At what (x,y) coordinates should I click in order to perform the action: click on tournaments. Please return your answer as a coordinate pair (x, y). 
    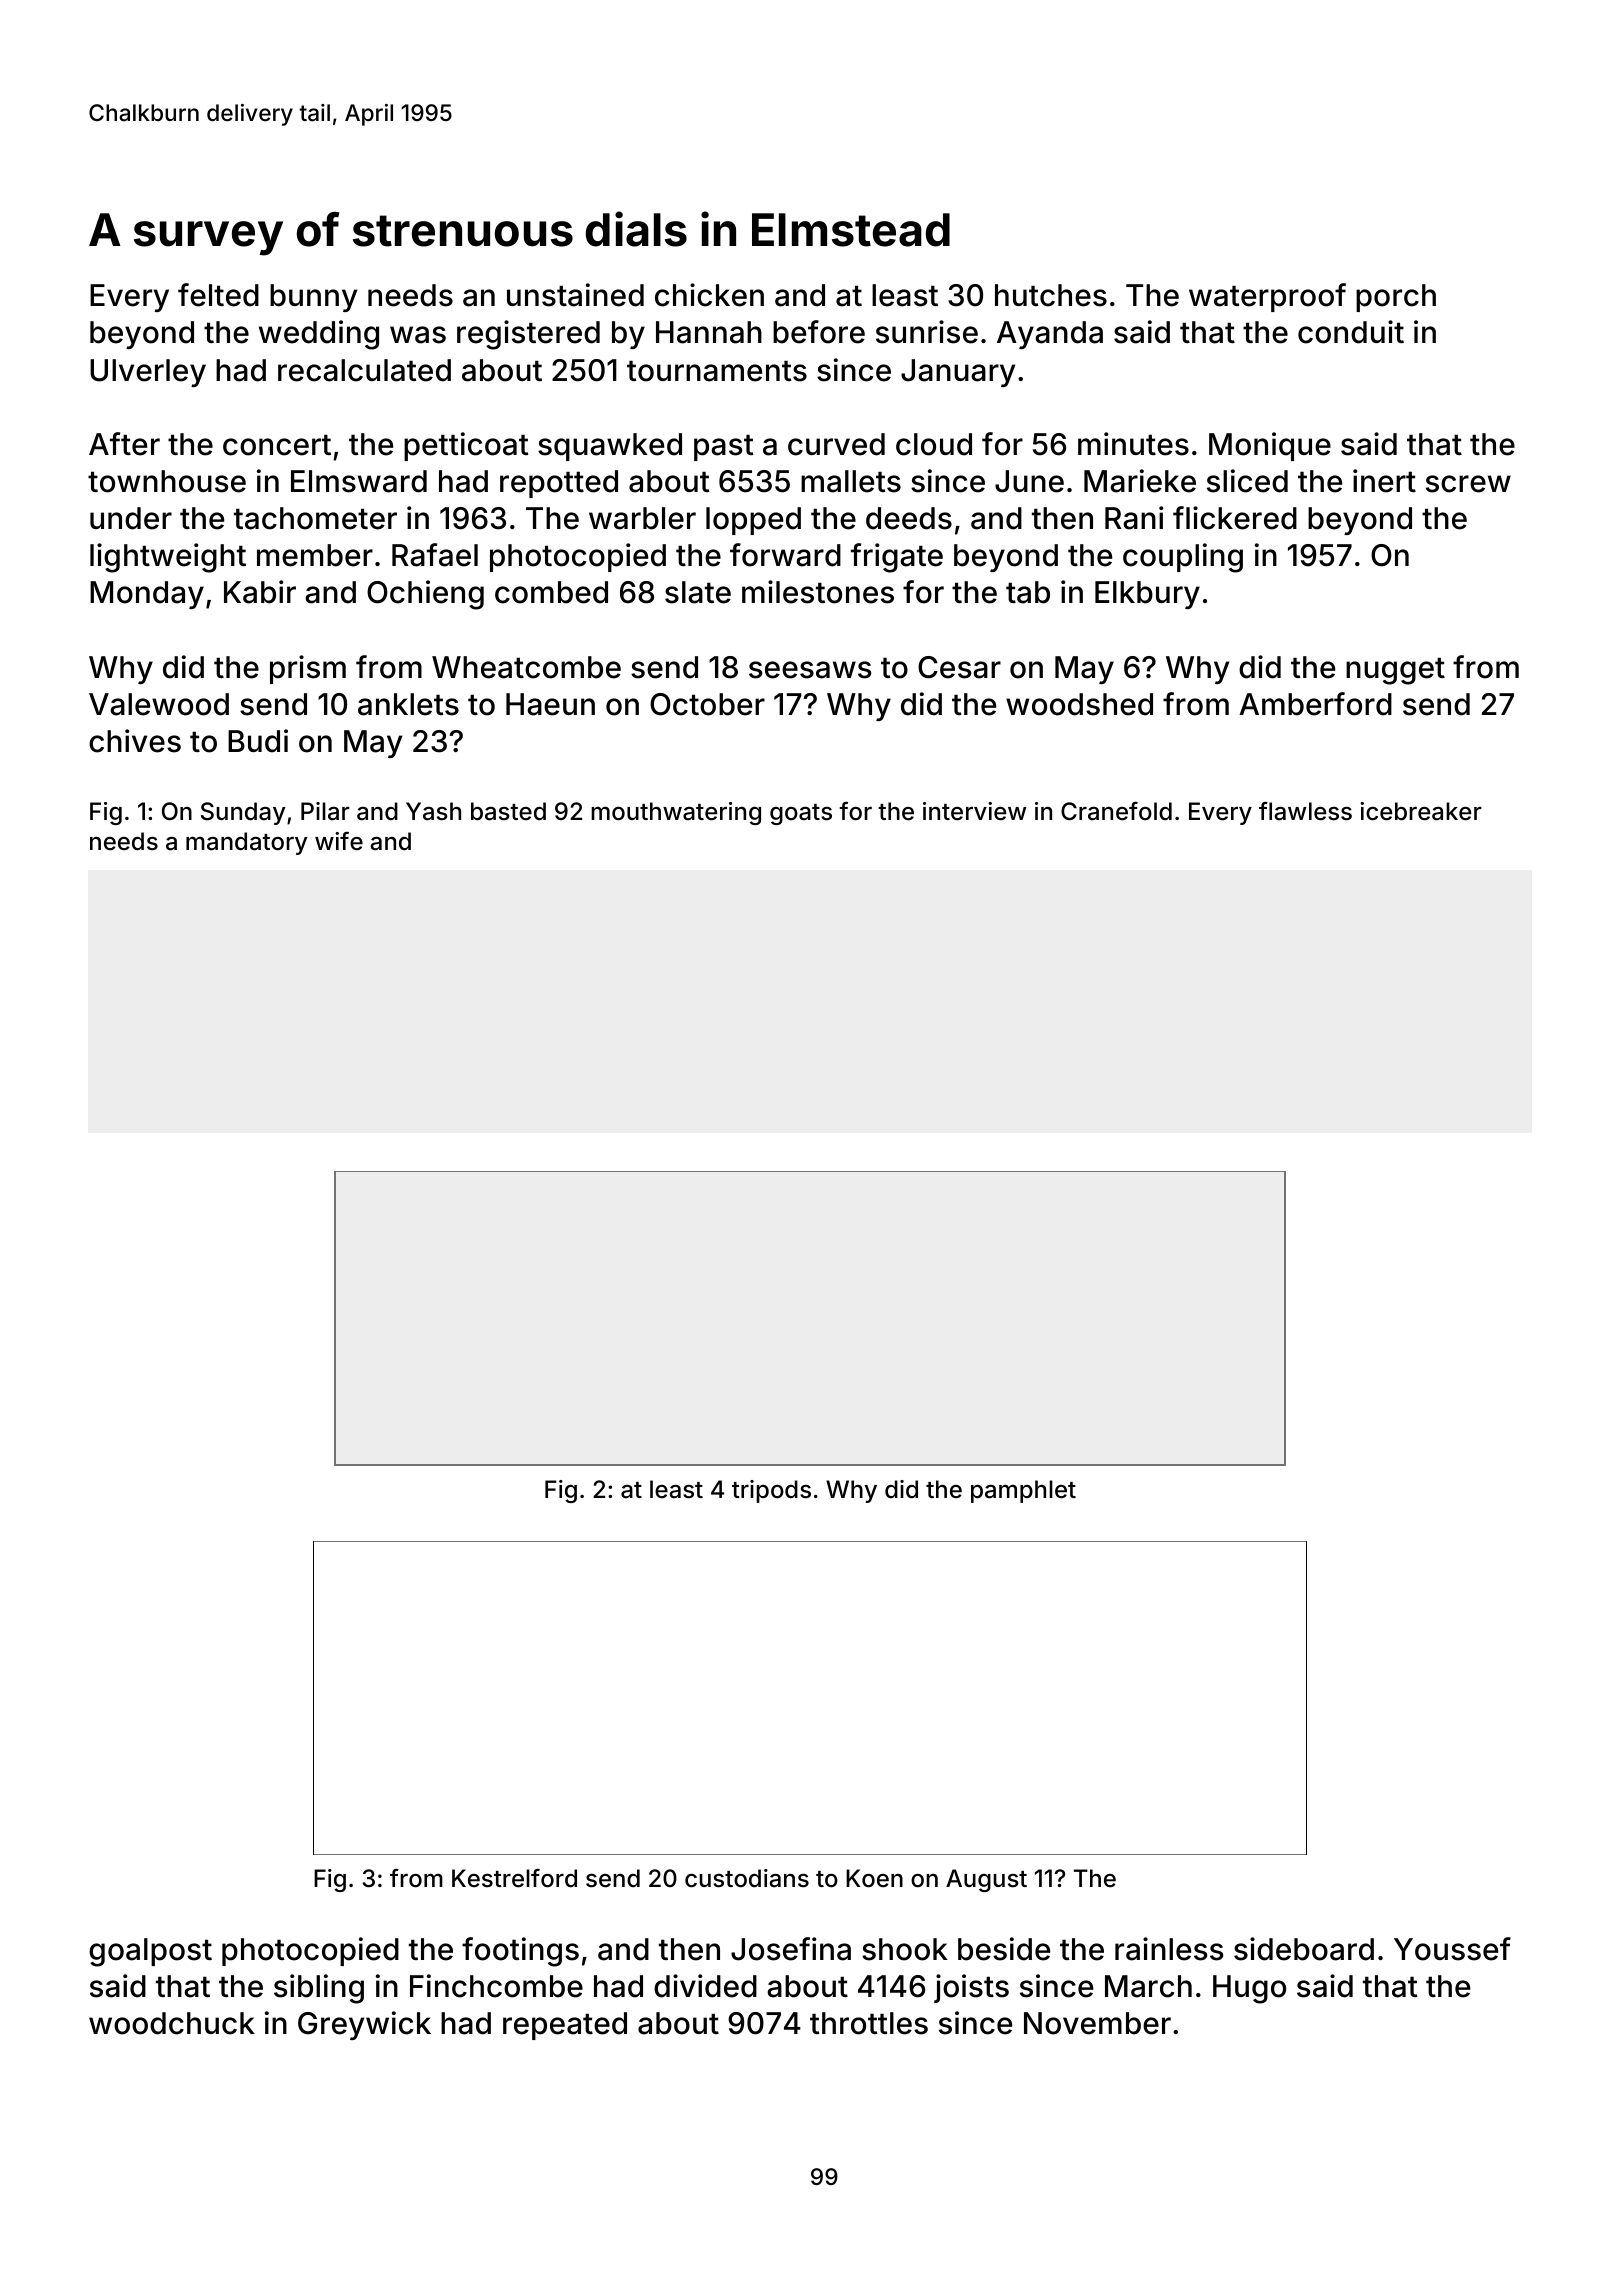
    Looking at the image, I should click on (717, 371).
